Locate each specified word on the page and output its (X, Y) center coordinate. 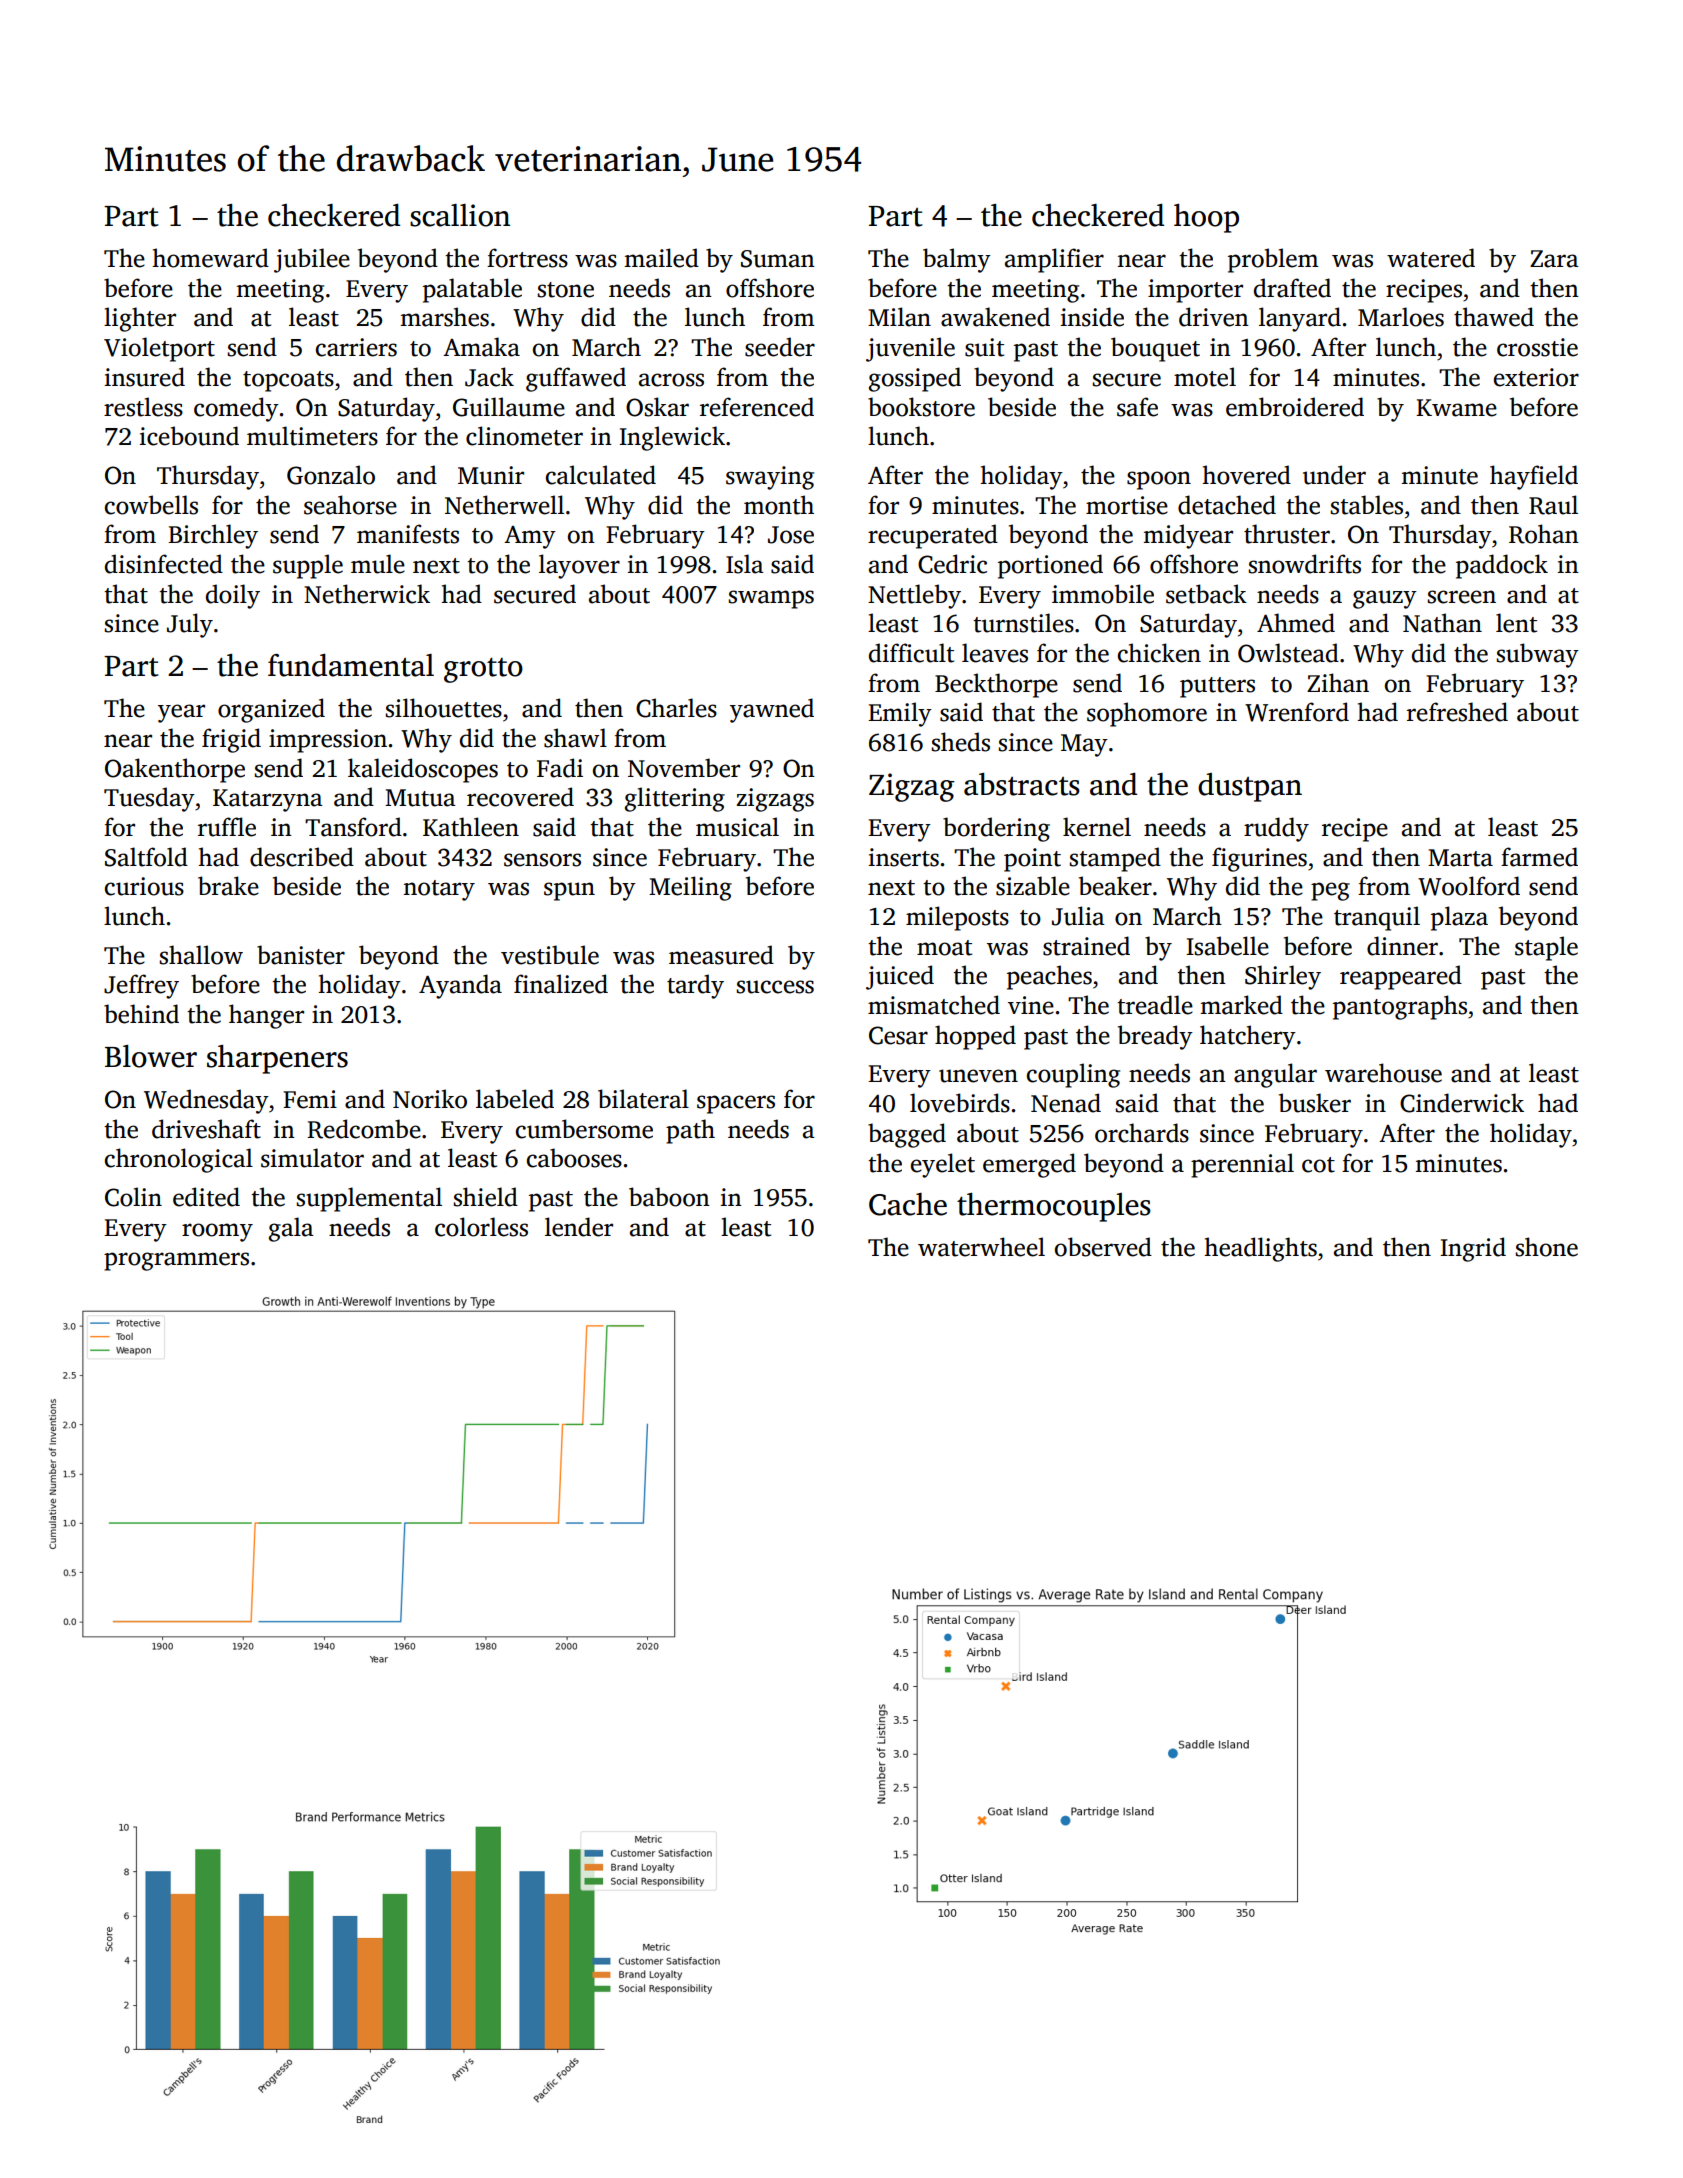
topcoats (288, 381)
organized (271, 710)
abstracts (1022, 784)
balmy (957, 260)
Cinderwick (1462, 1103)
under (1334, 475)
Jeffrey (141, 986)
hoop (1206, 218)
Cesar (898, 1035)
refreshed (1457, 712)
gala (291, 1229)
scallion (460, 215)
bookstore (921, 407)
